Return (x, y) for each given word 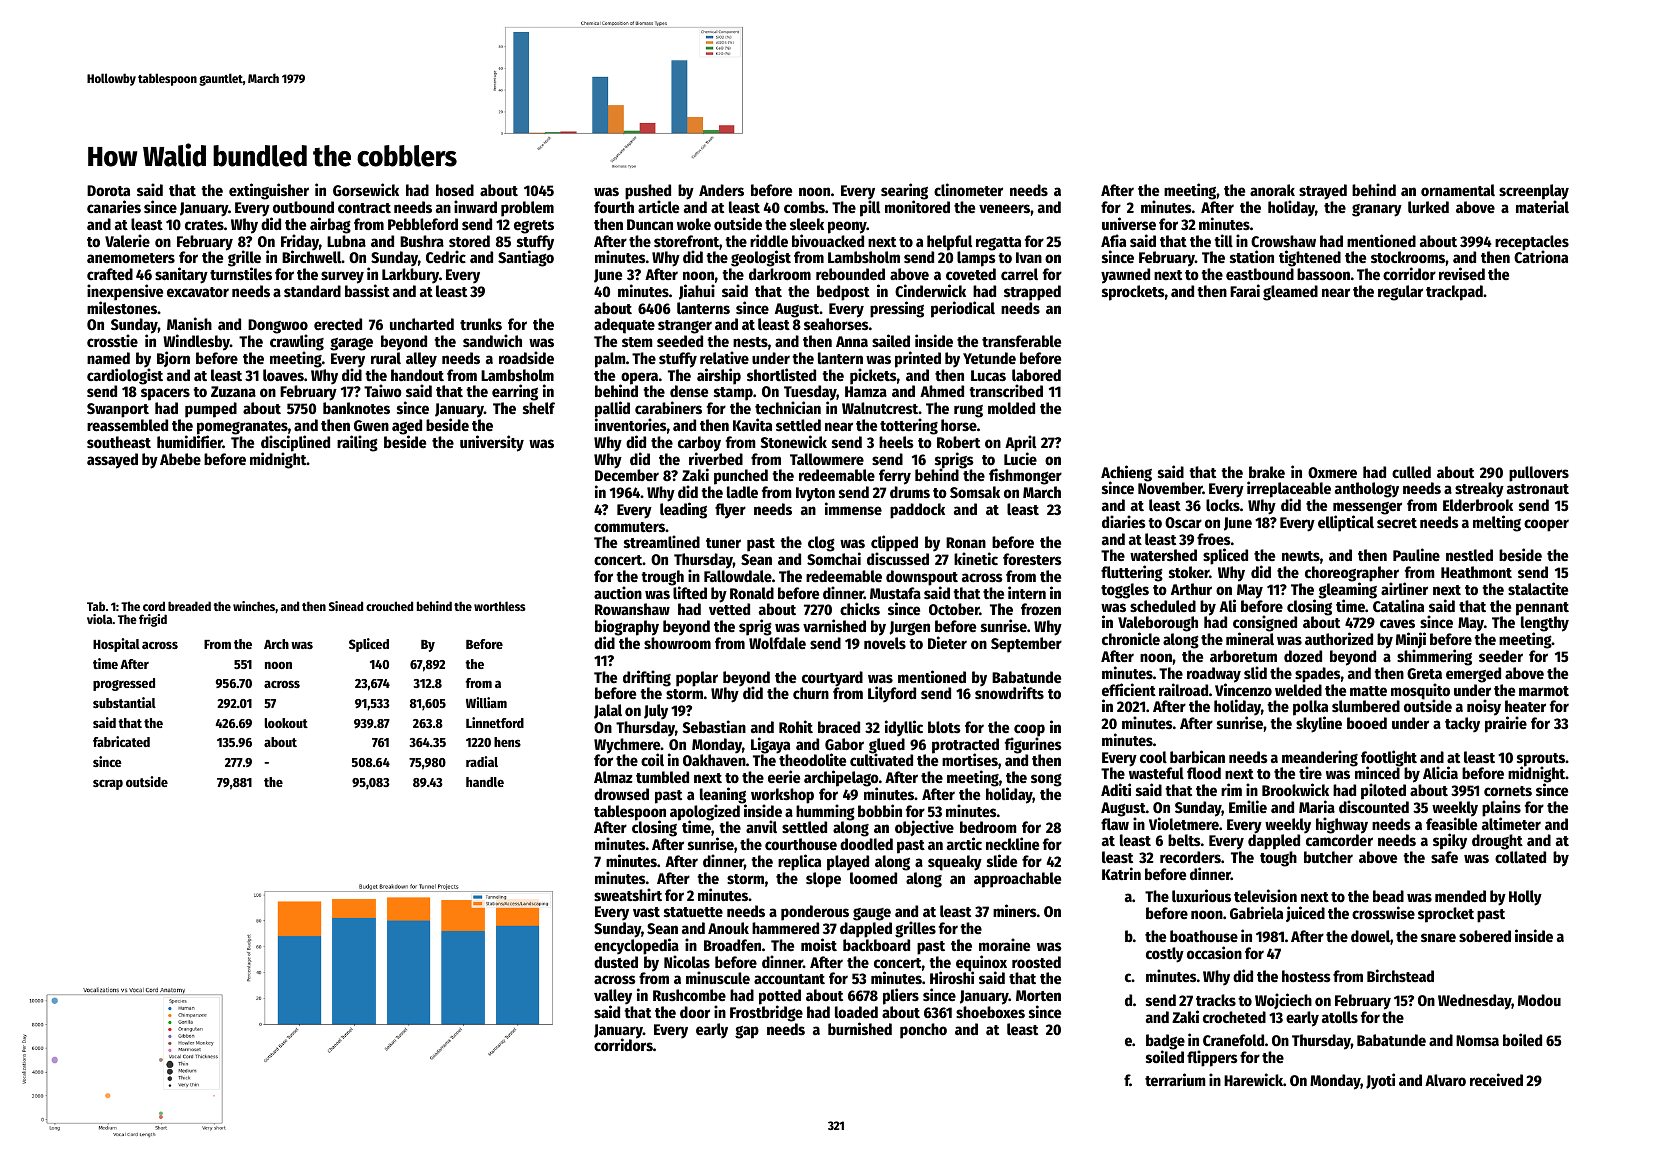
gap (747, 1032)
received (1496, 1079)
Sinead (346, 606)
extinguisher (269, 191)
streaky (1479, 490)
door (695, 1012)
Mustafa (895, 593)
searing (904, 192)
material (1542, 207)
